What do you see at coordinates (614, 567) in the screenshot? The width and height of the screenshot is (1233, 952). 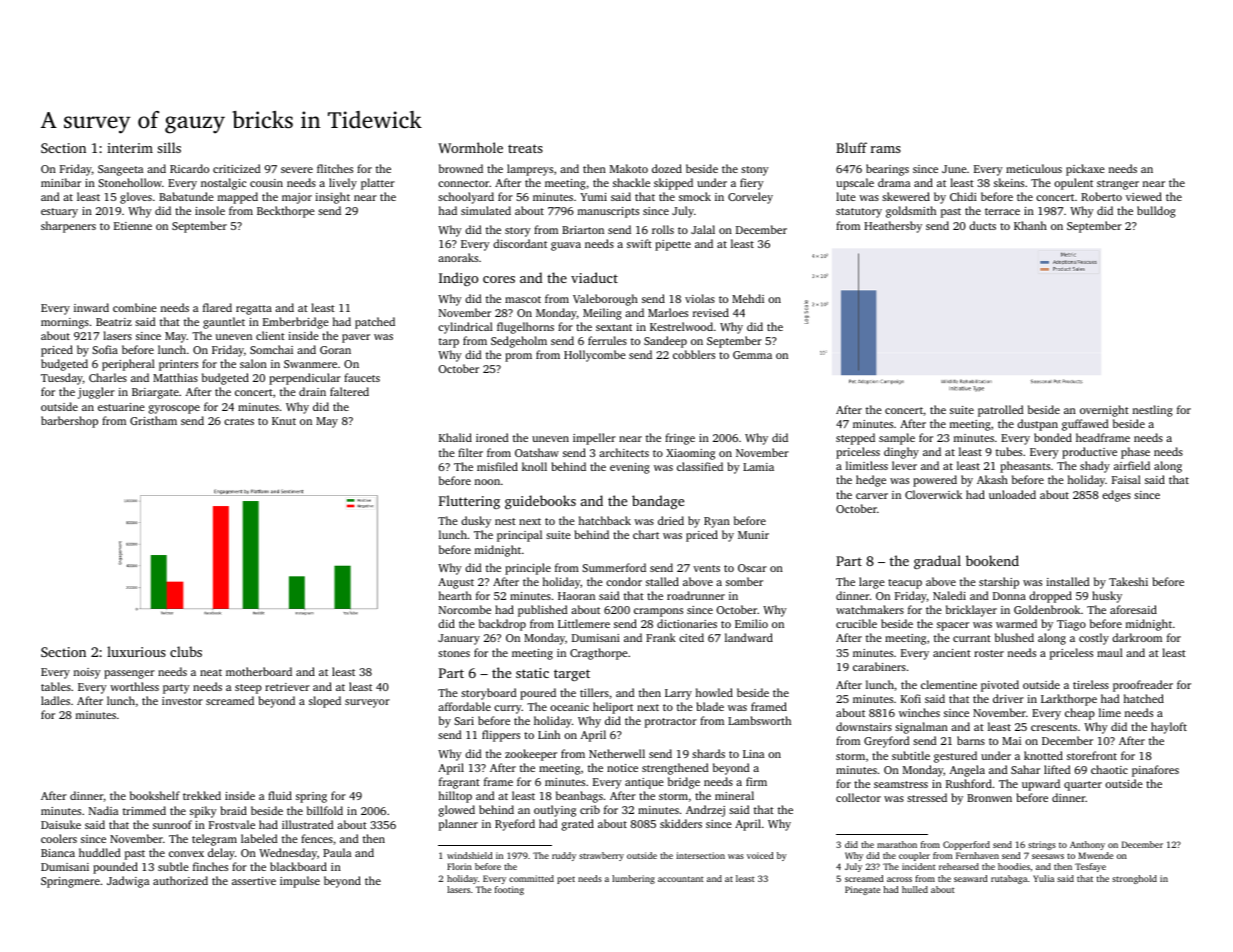 I see `Summerford` at bounding box center [614, 567].
